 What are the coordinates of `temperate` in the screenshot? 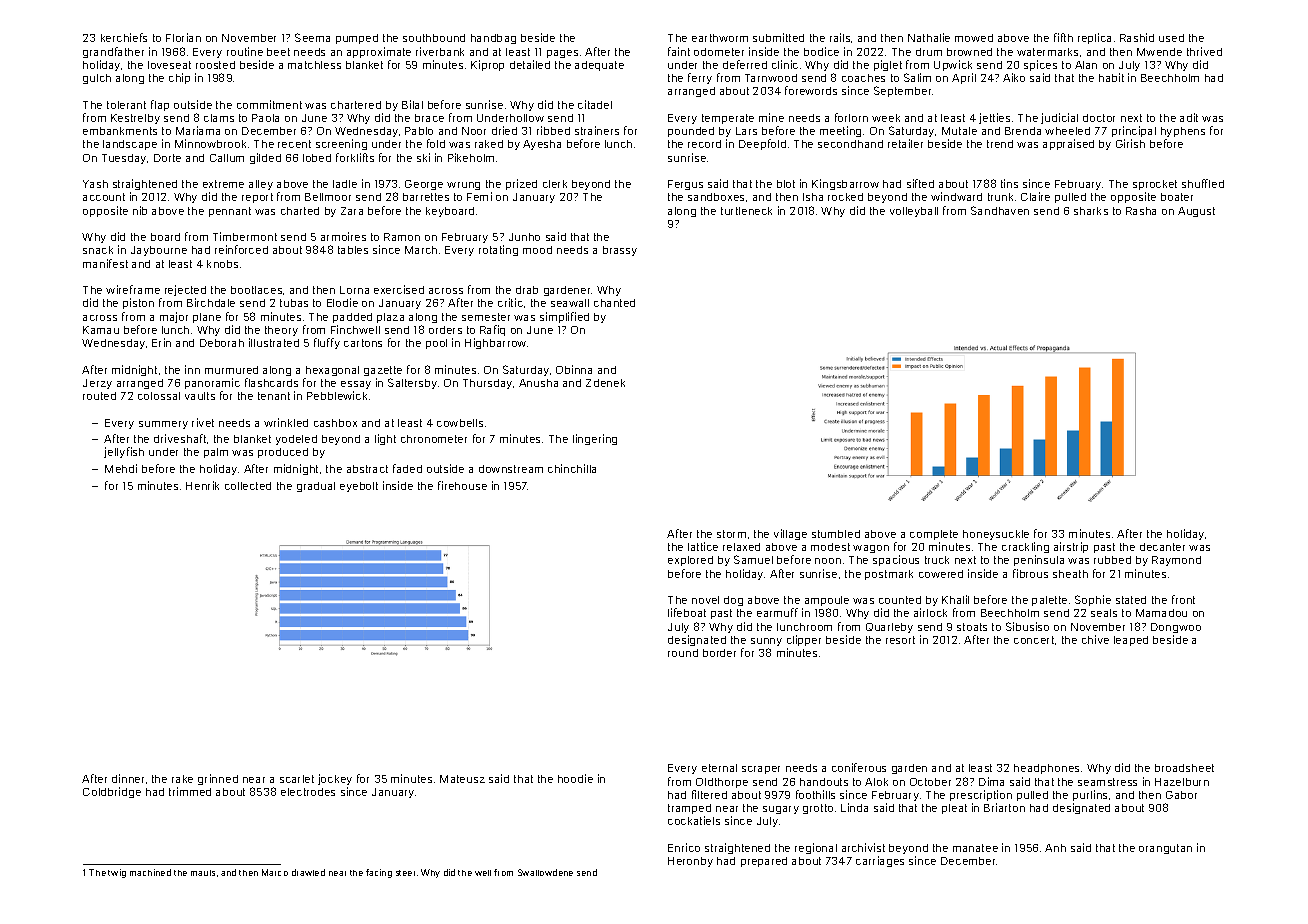 It's located at (728, 119).
